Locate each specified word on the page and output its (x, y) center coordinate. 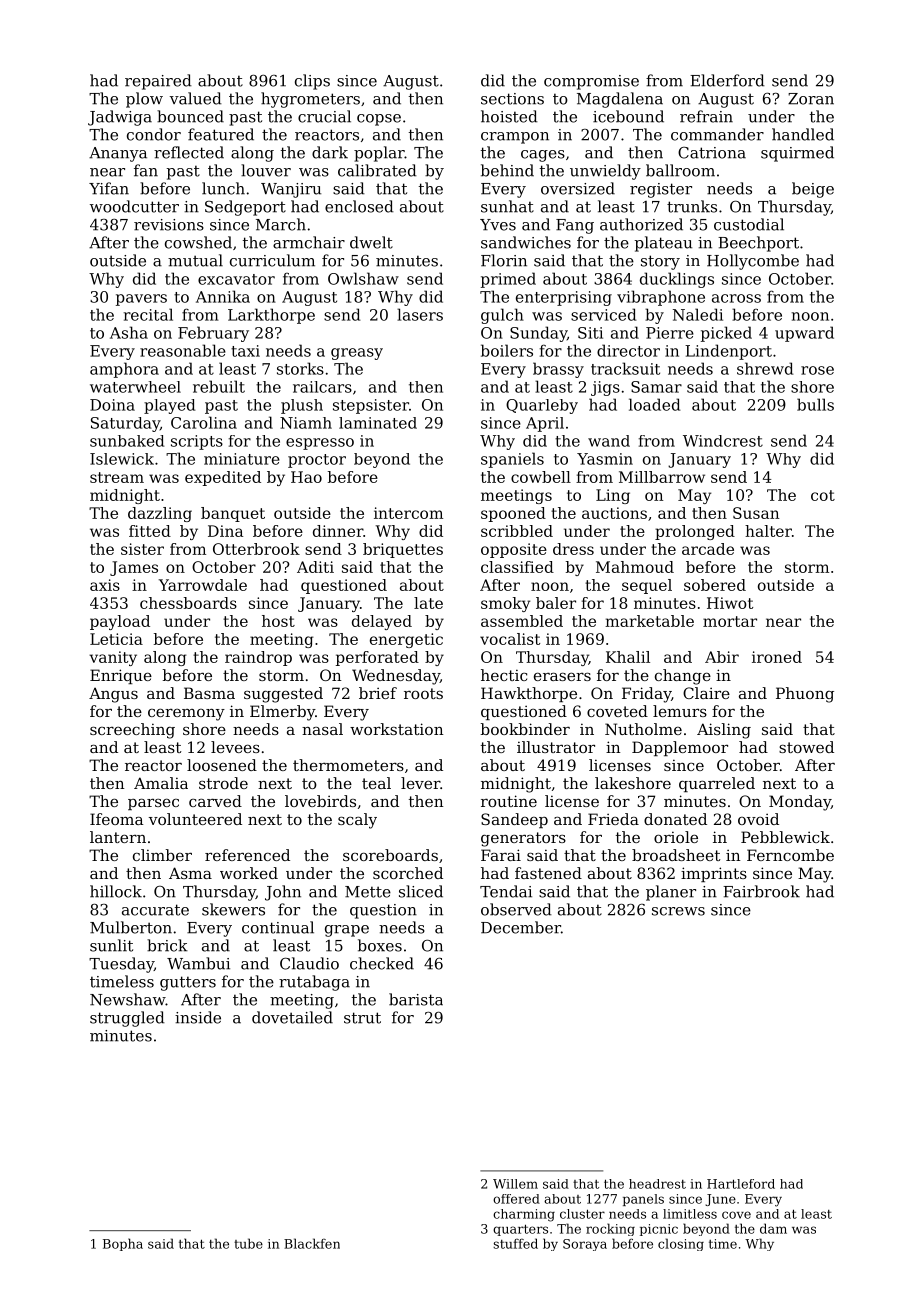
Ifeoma (116, 819)
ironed (777, 657)
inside (198, 1017)
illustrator (556, 747)
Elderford (727, 80)
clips (312, 82)
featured (221, 134)
